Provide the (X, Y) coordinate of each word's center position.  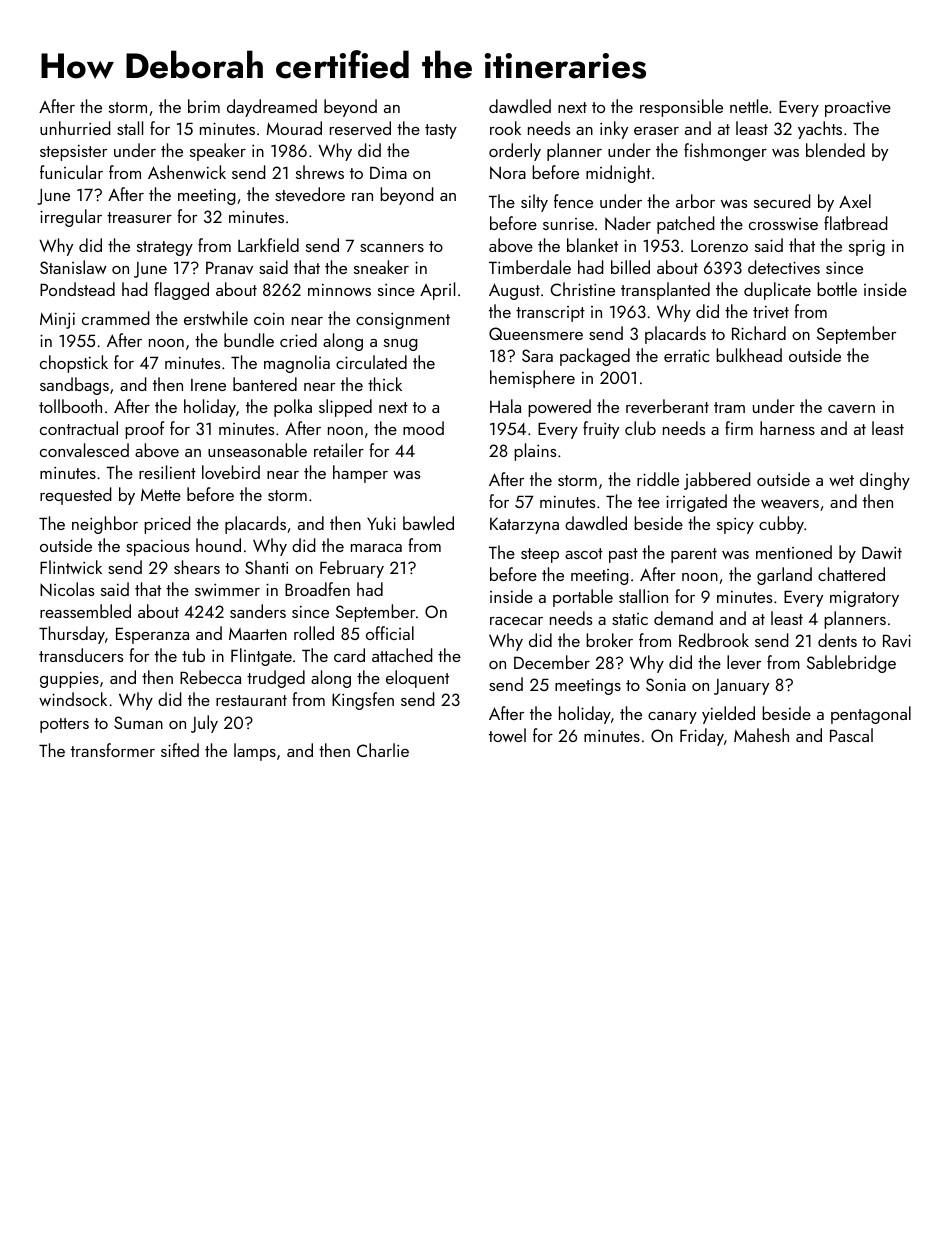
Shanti (266, 567)
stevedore (310, 194)
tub (193, 655)
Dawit (882, 552)
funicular (71, 172)
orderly (515, 152)
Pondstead (77, 289)
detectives (784, 267)
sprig (867, 247)
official (390, 633)
